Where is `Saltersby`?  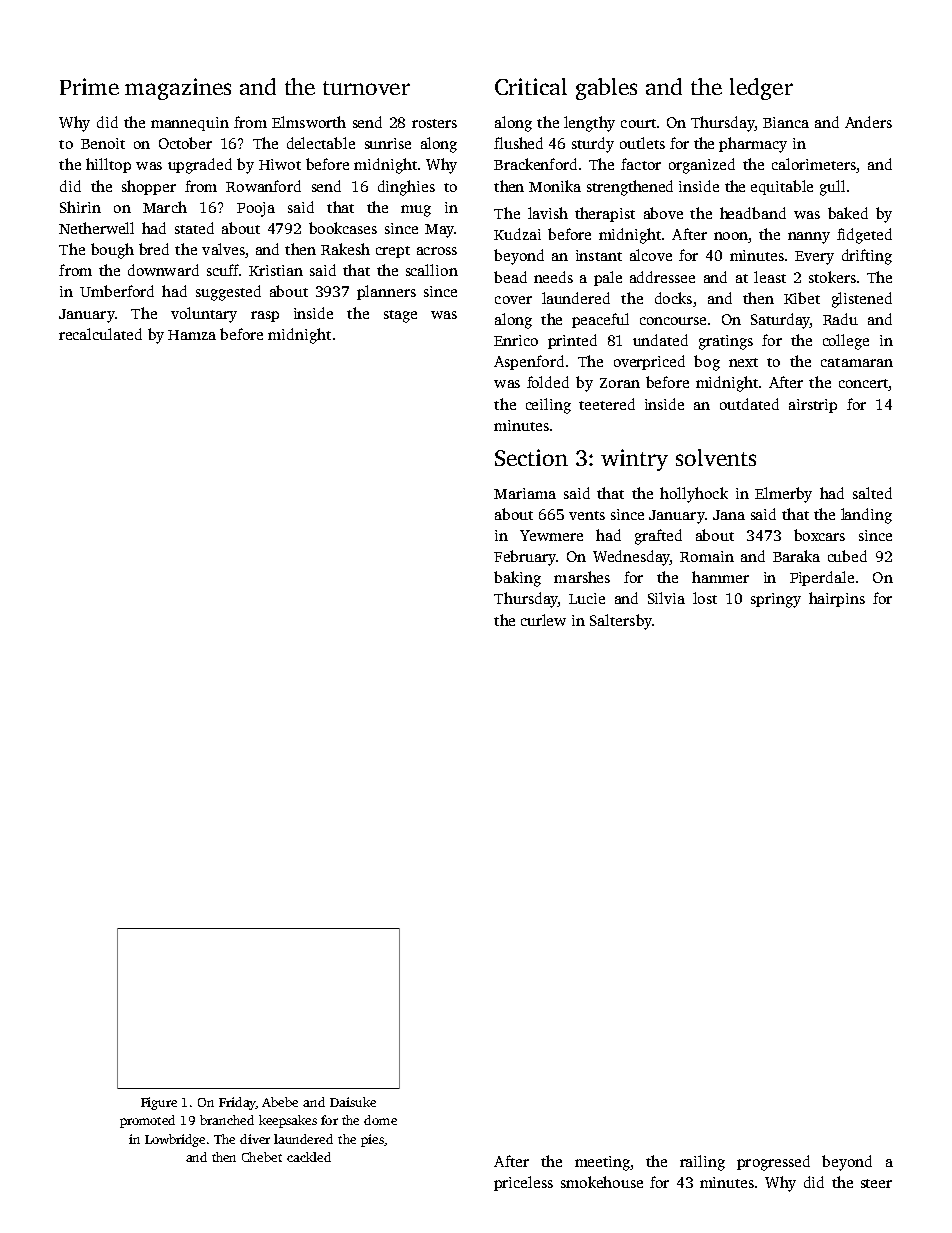
Saltersby is located at coordinates (621, 622).
